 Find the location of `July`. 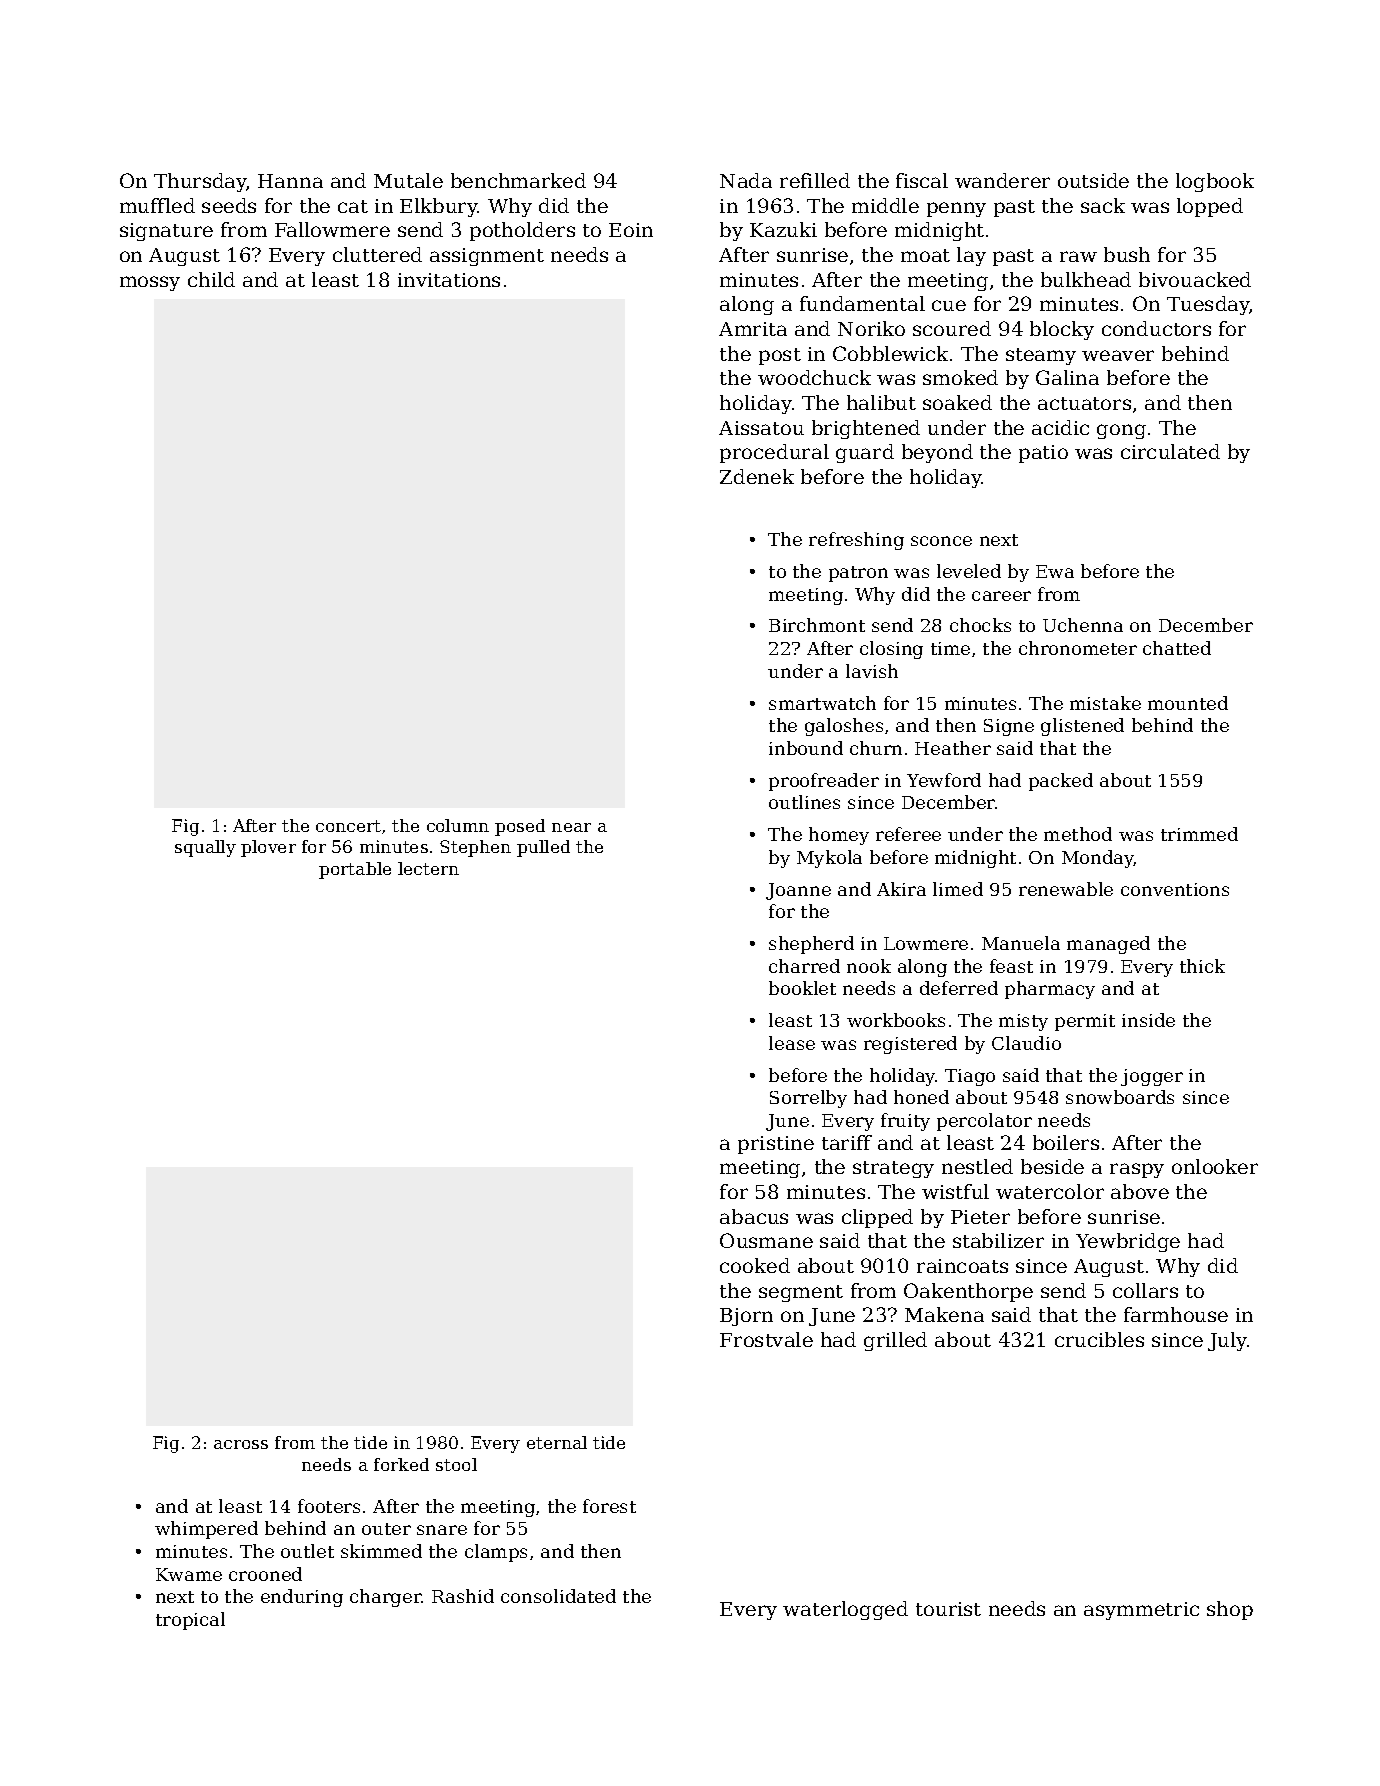

July is located at coordinates (1228, 1341).
